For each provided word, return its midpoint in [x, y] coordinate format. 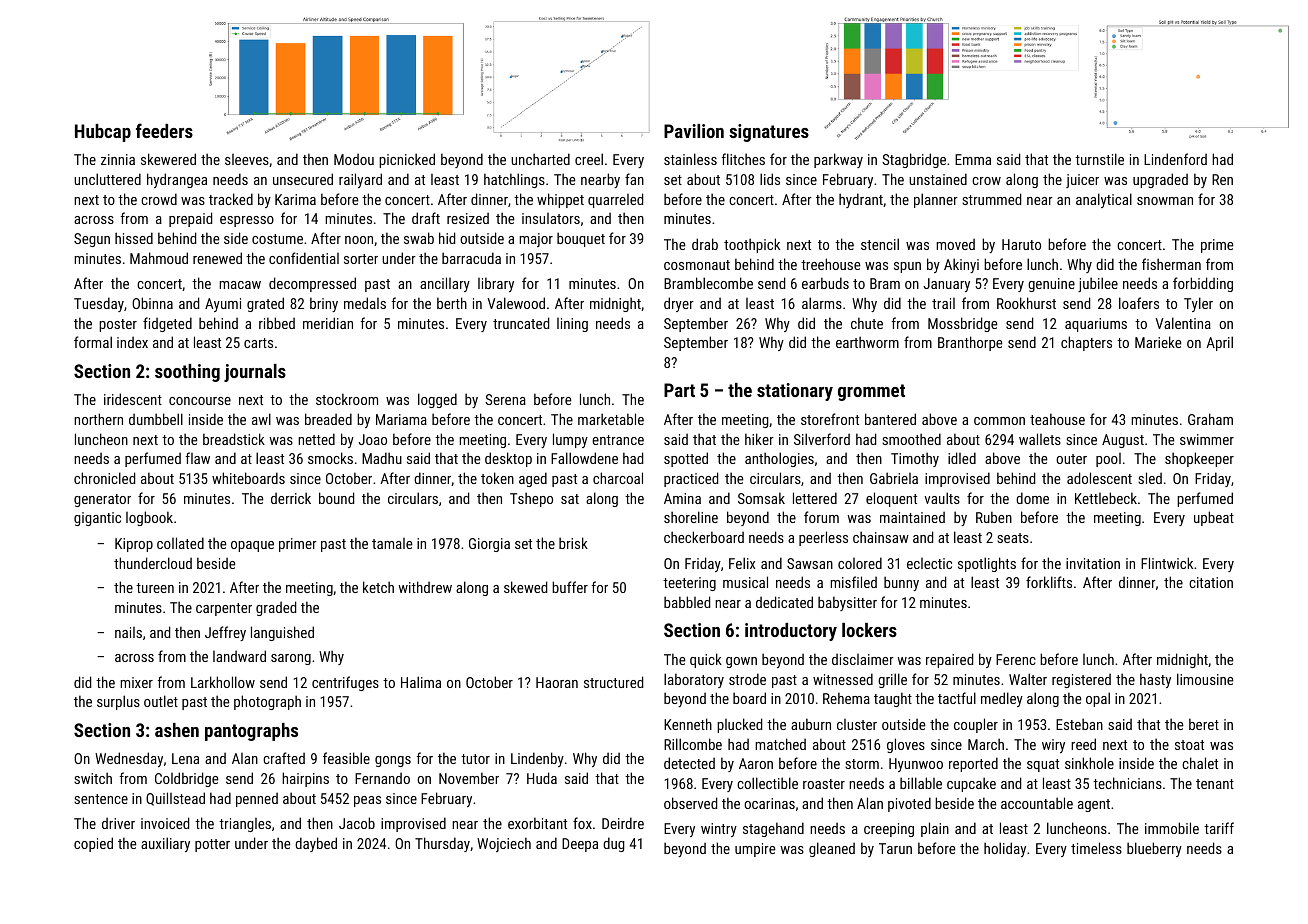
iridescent [133, 399]
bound [336, 498]
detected [689, 763]
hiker [759, 439]
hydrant [861, 200]
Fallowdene [584, 458]
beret [1204, 724]
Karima [295, 199]
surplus [118, 702]
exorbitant [537, 823]
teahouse [1057, 419]
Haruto [1021, 244]
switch [93, 778]
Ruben [994, 517]
